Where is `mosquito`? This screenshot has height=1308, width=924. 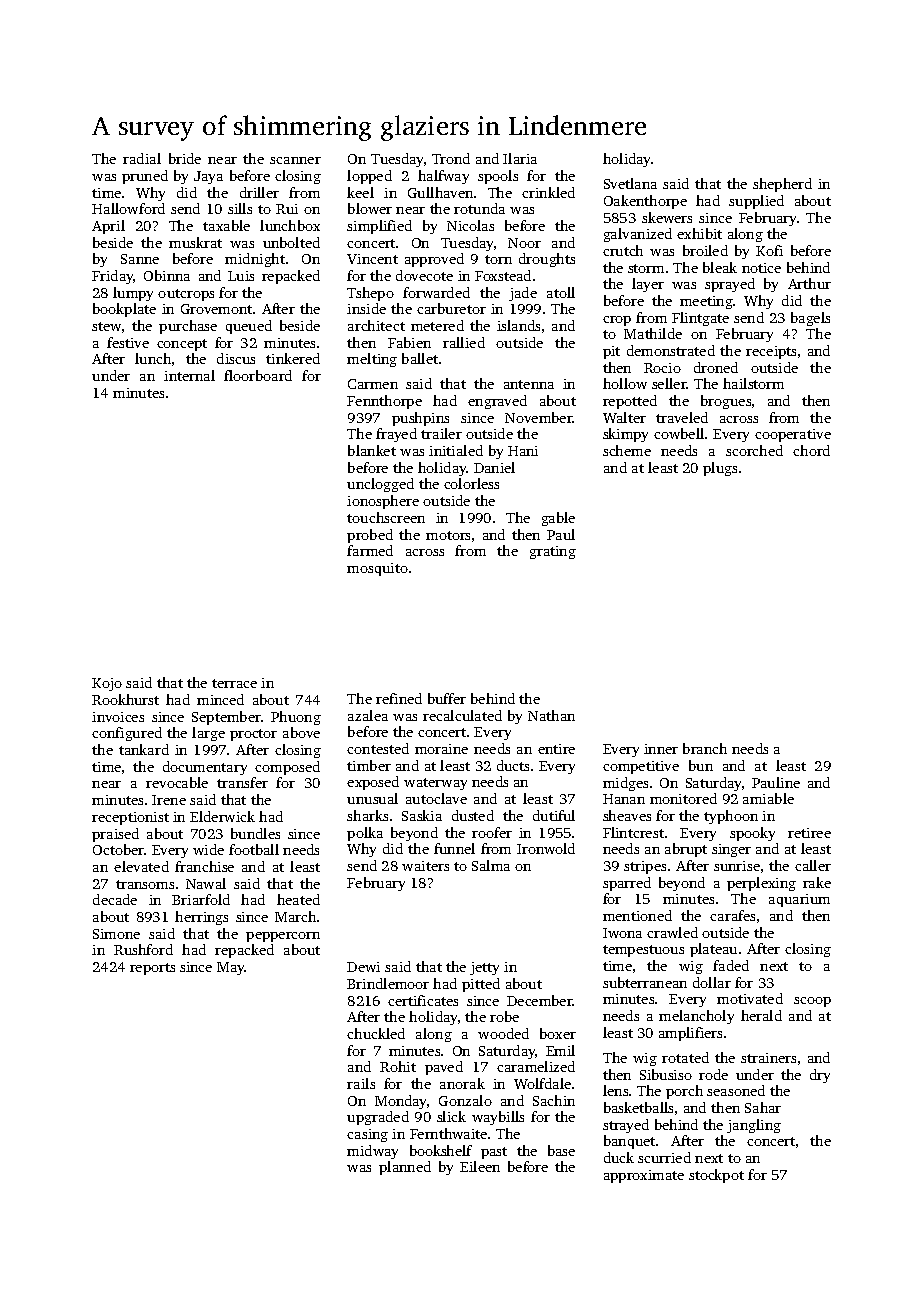 mosquito is located at coordinates (377, 569).
